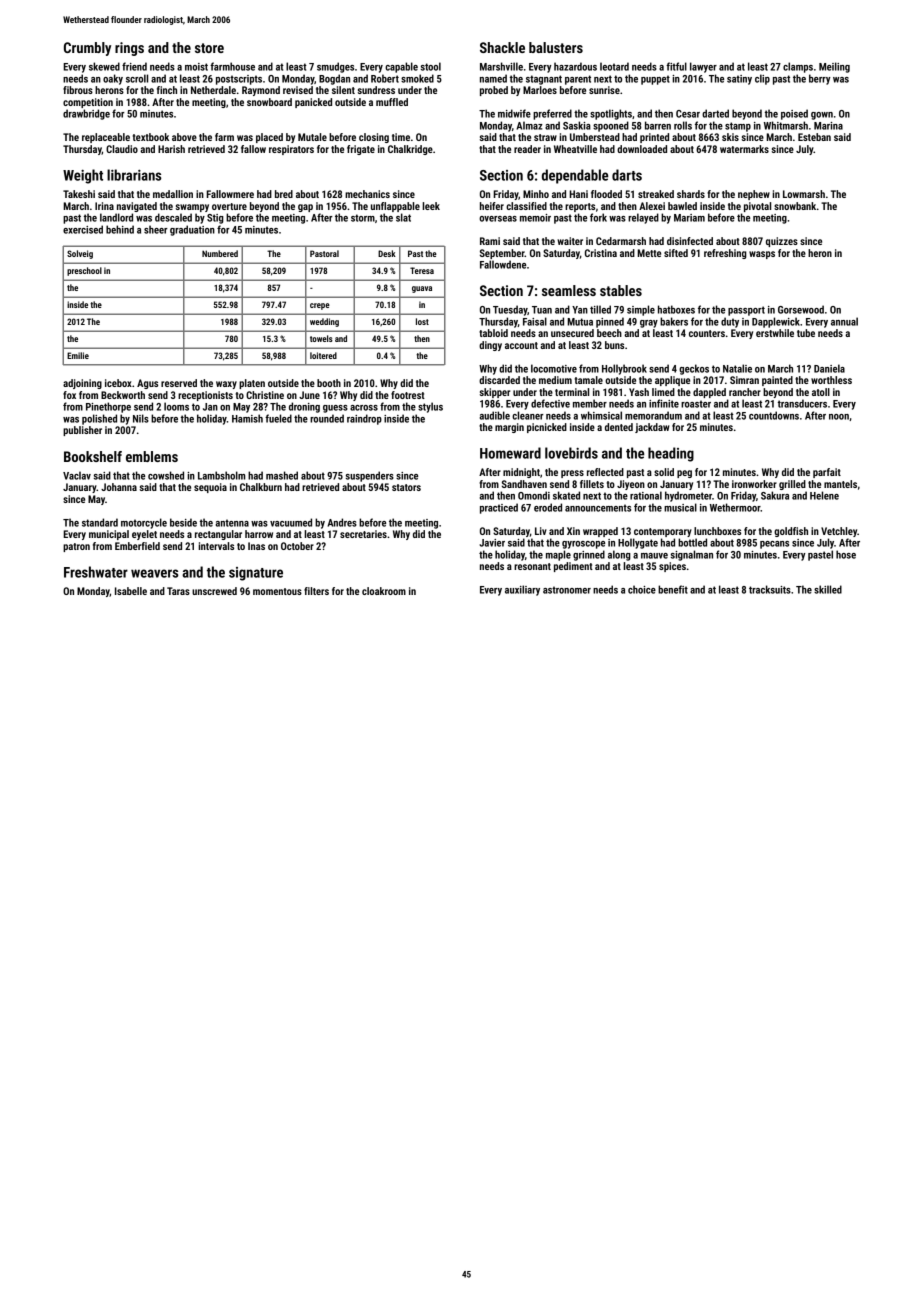 The image size is (924, 1308). What do you see at coordinates (218, 535) in the screenshot?
I see `rectangular` at bounding box center [218, 535].
